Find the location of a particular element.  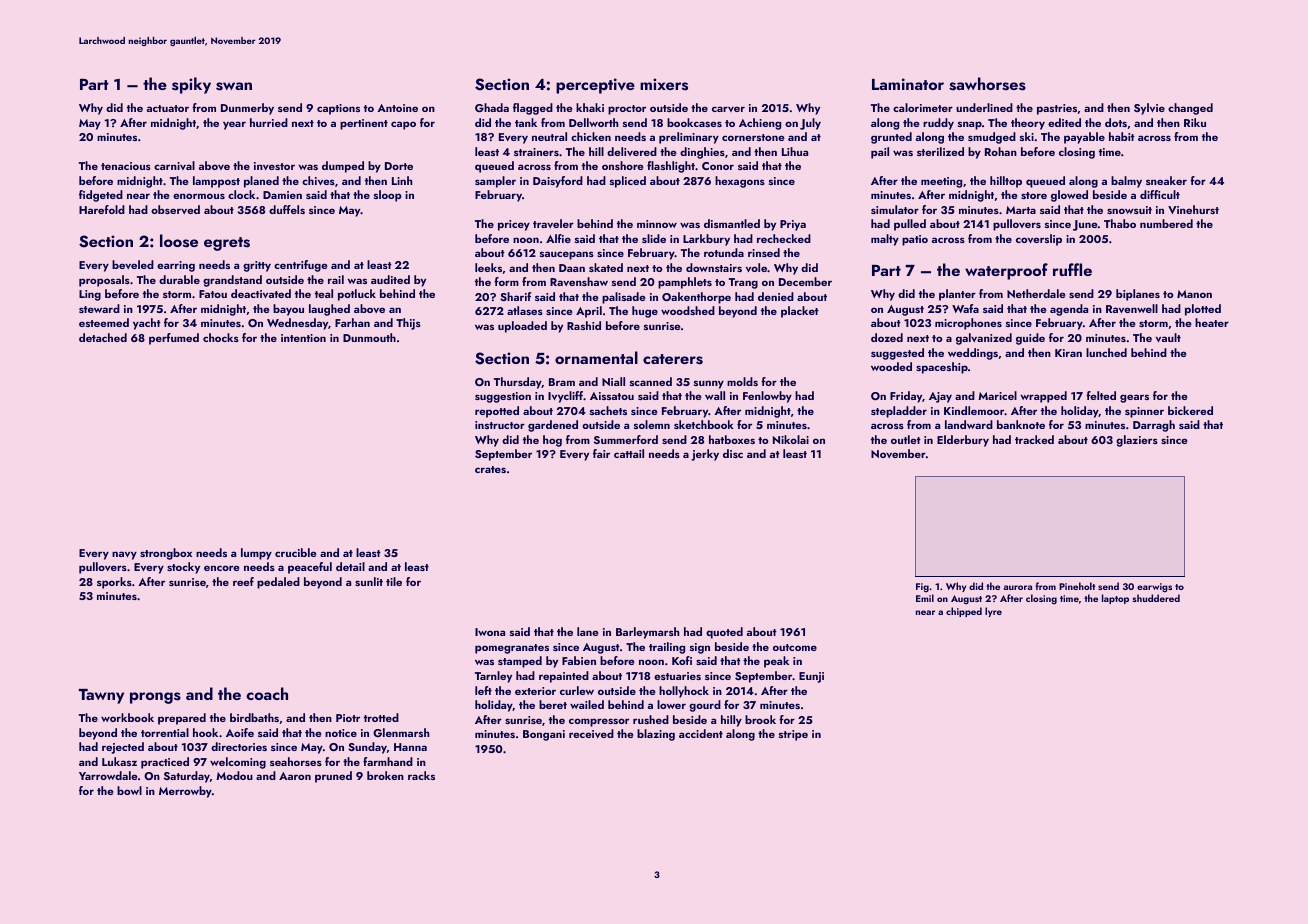

shuddered is located at coordinates (1156, 598).
